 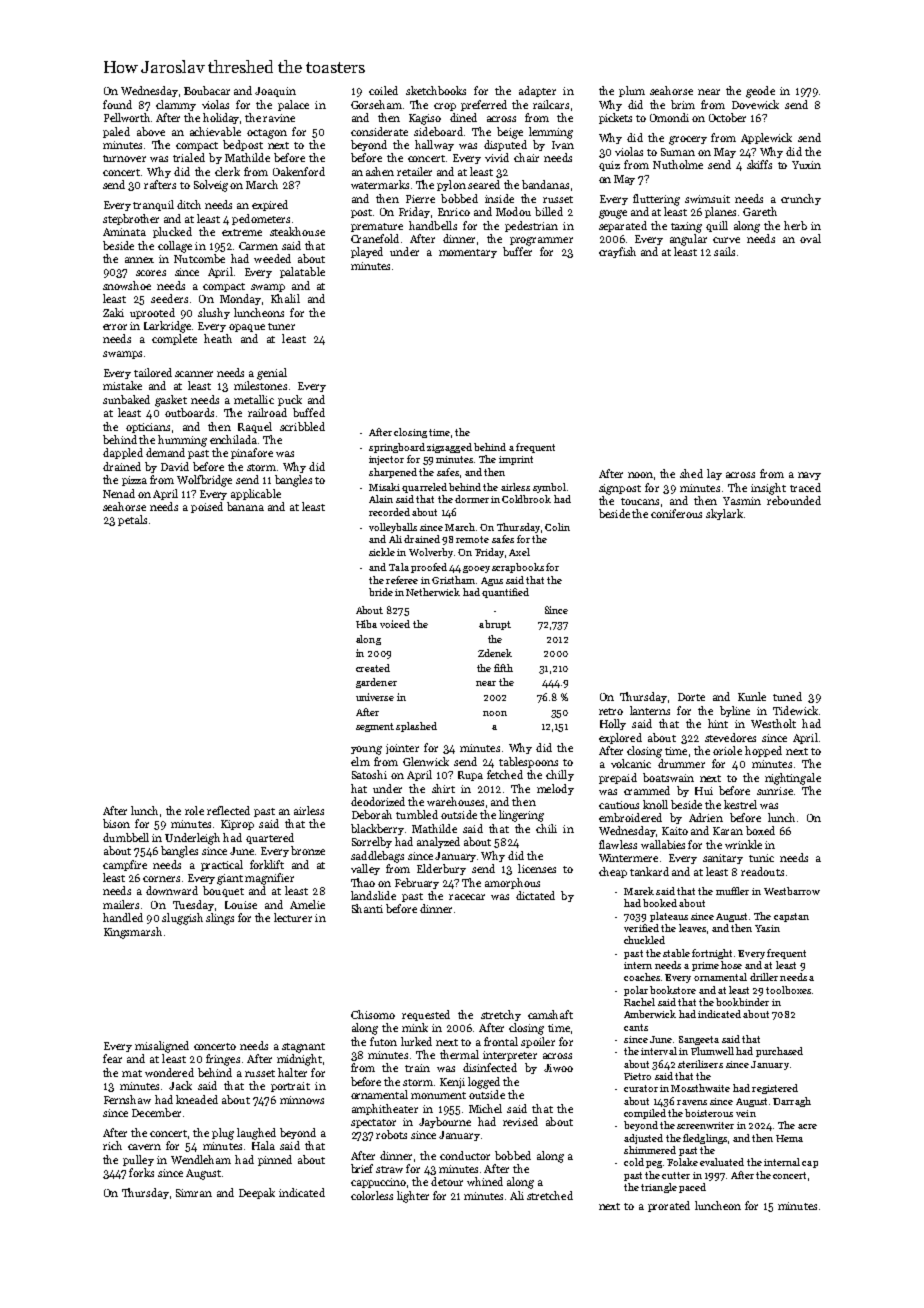 What do you see at coordinates (141, 1172) in the document?
I see `forks` at bounding box center [141, 1172].
